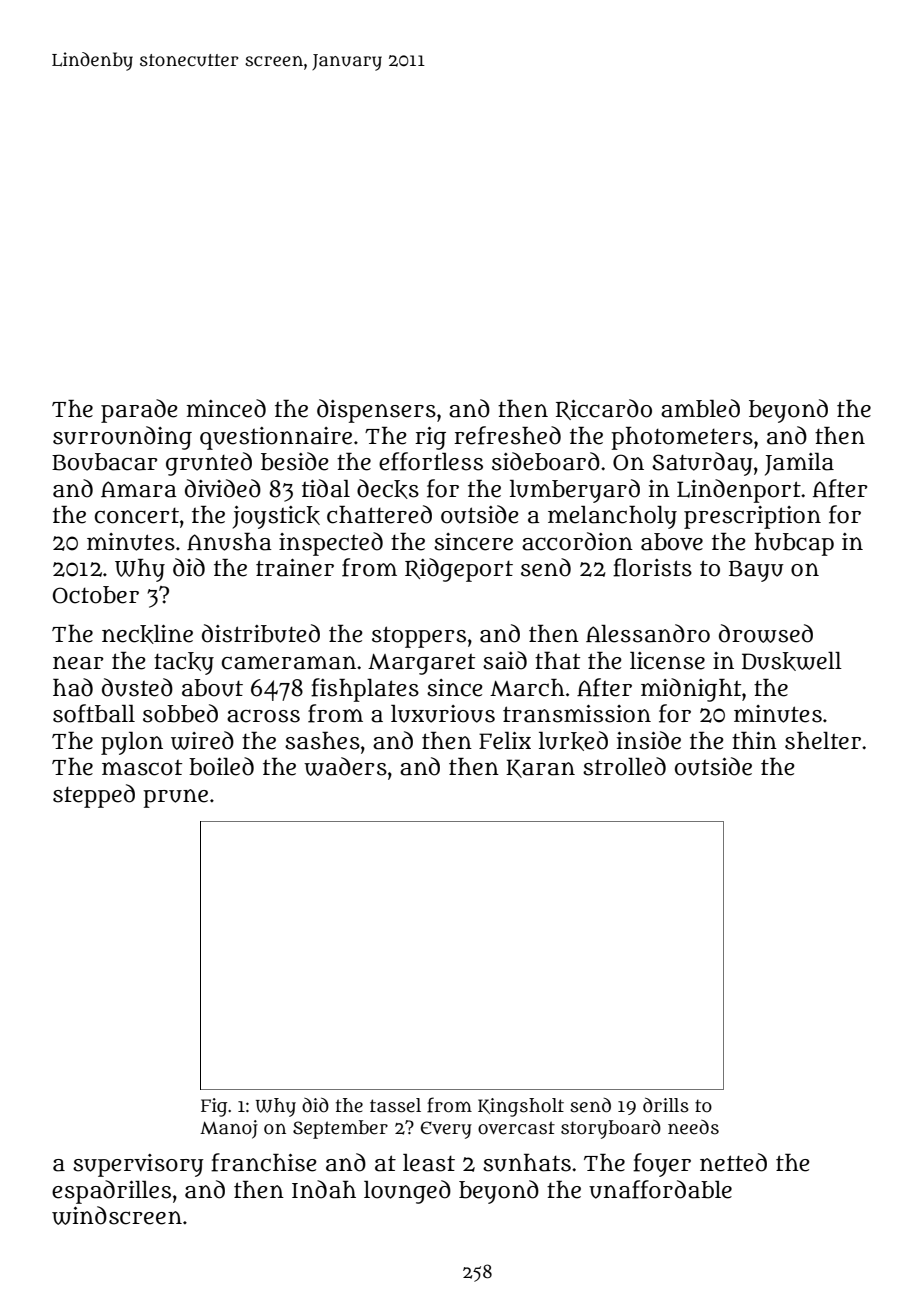 The height and width of the document is (1314, 924). Describe the element at coordinates (754, 740) in the document. I see `thin` at that location.
